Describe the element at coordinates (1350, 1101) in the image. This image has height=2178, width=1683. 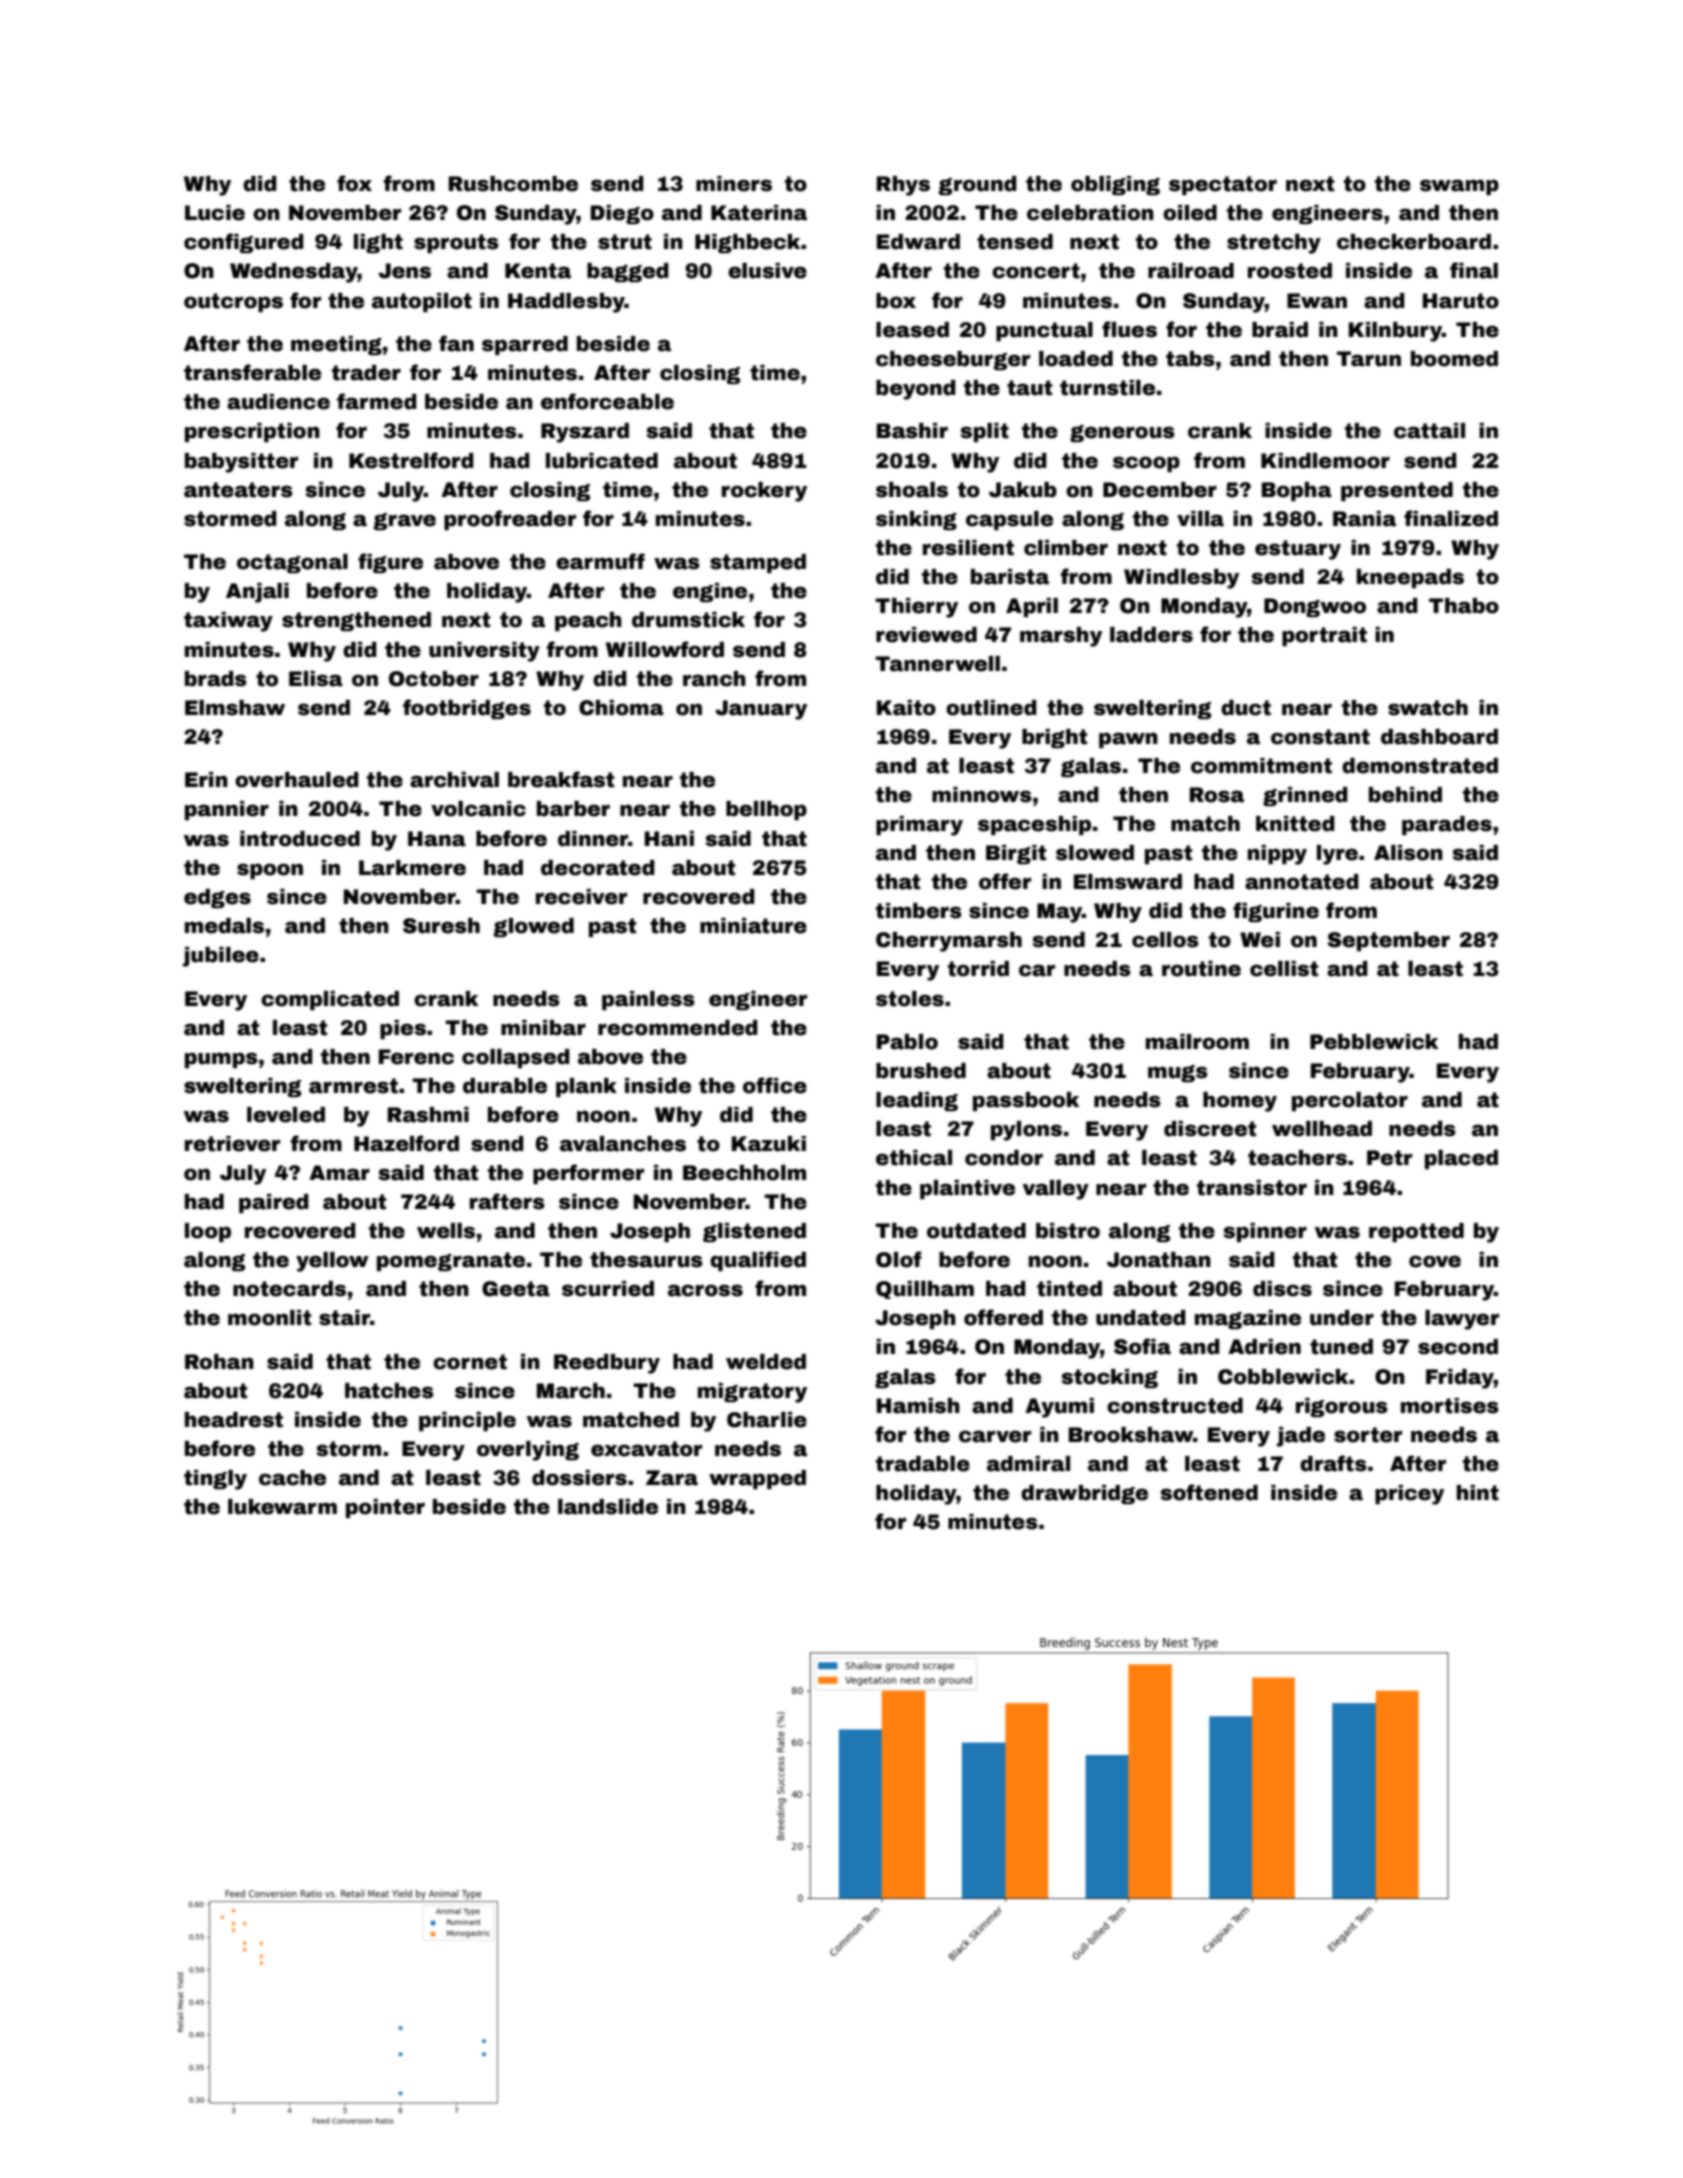
I see `percolator` at that location.
